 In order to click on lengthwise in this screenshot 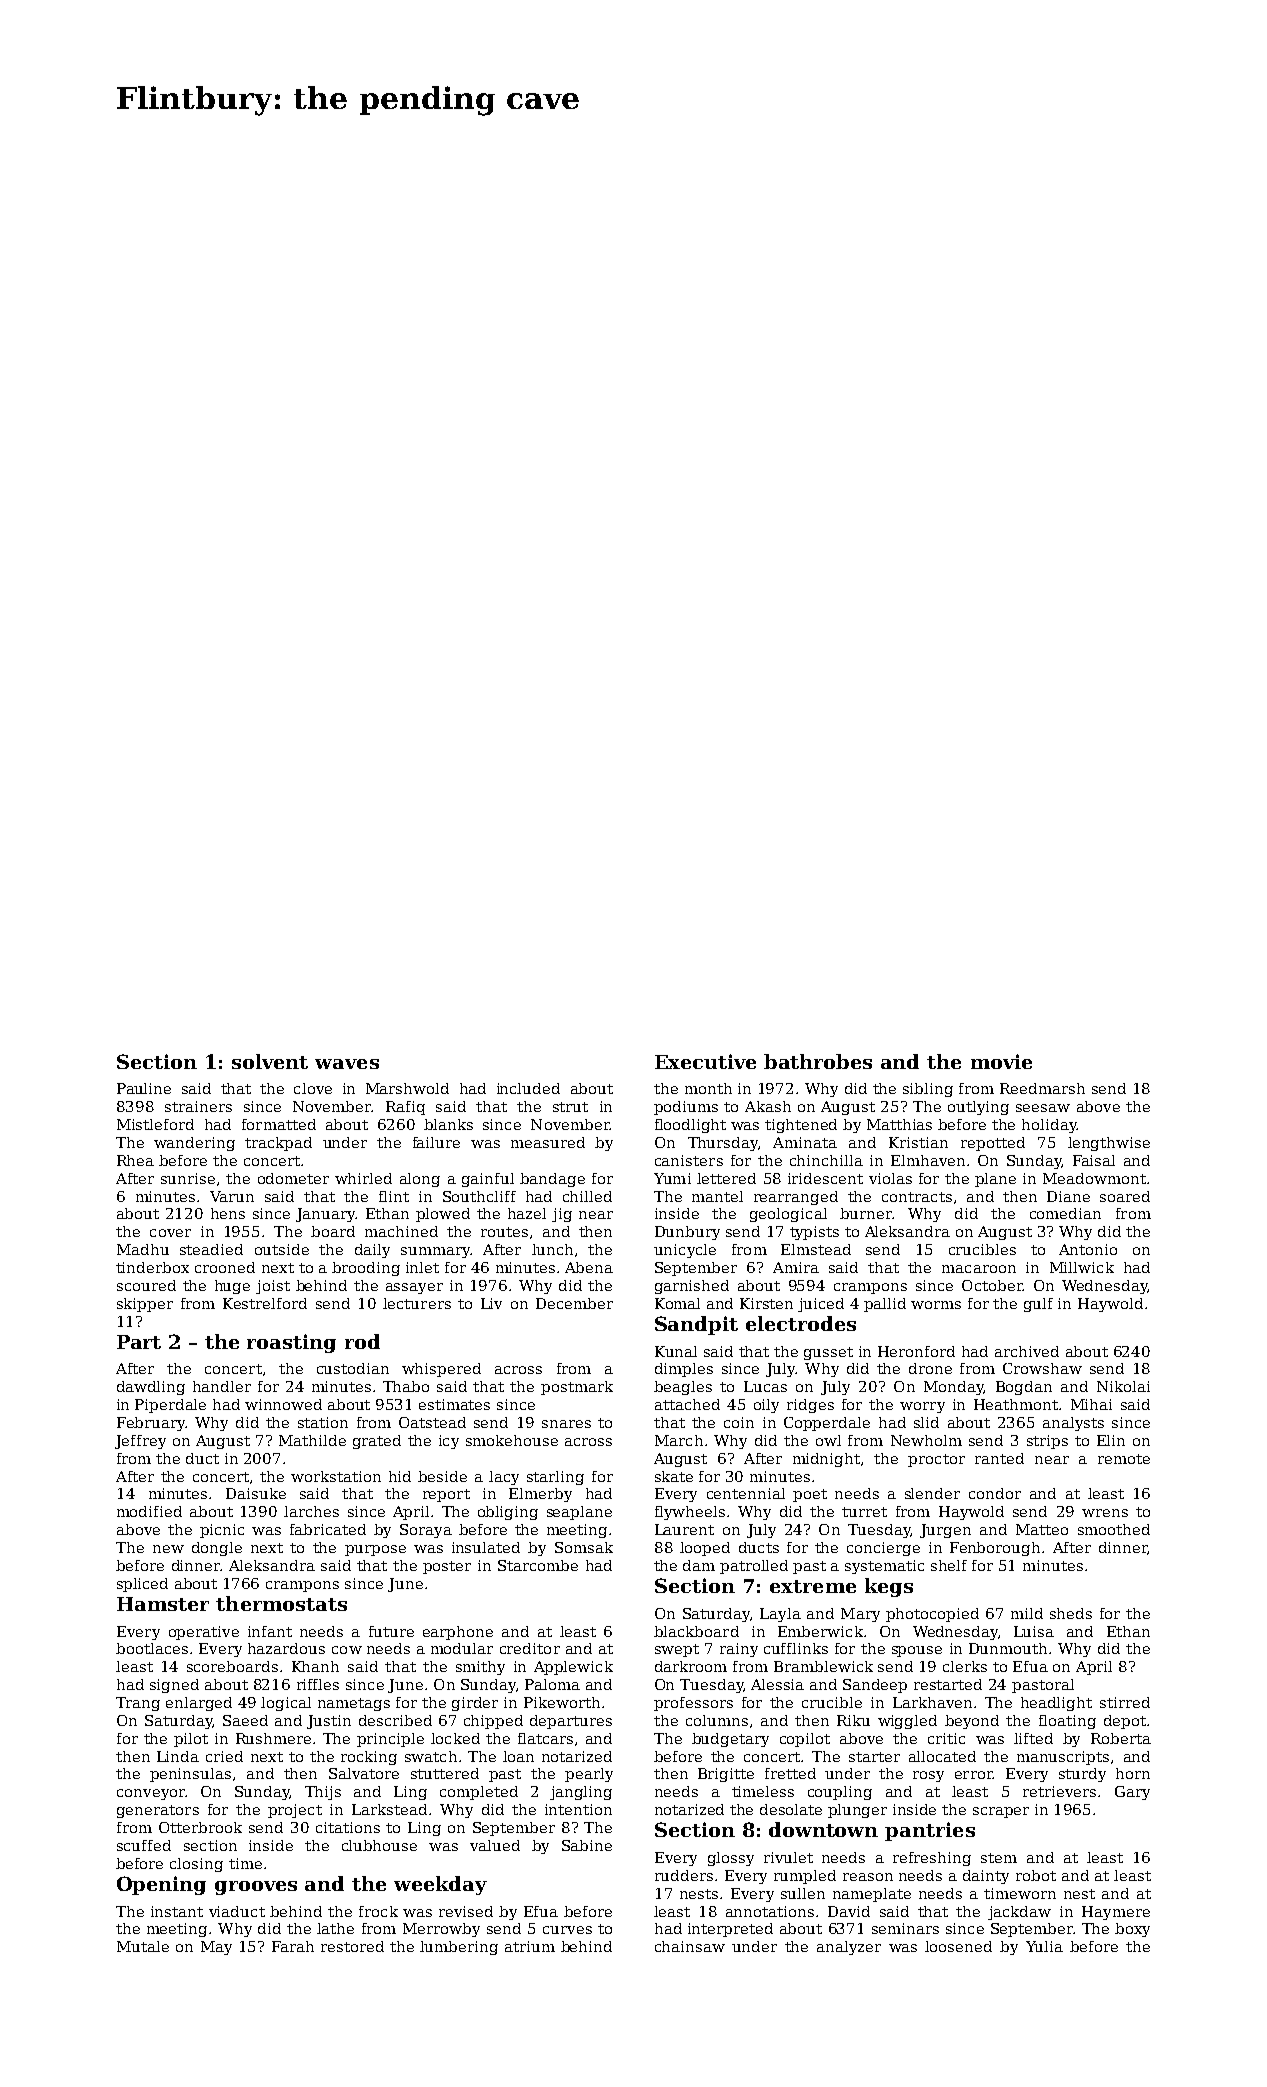, I will do `click(1109, 1144)`.
